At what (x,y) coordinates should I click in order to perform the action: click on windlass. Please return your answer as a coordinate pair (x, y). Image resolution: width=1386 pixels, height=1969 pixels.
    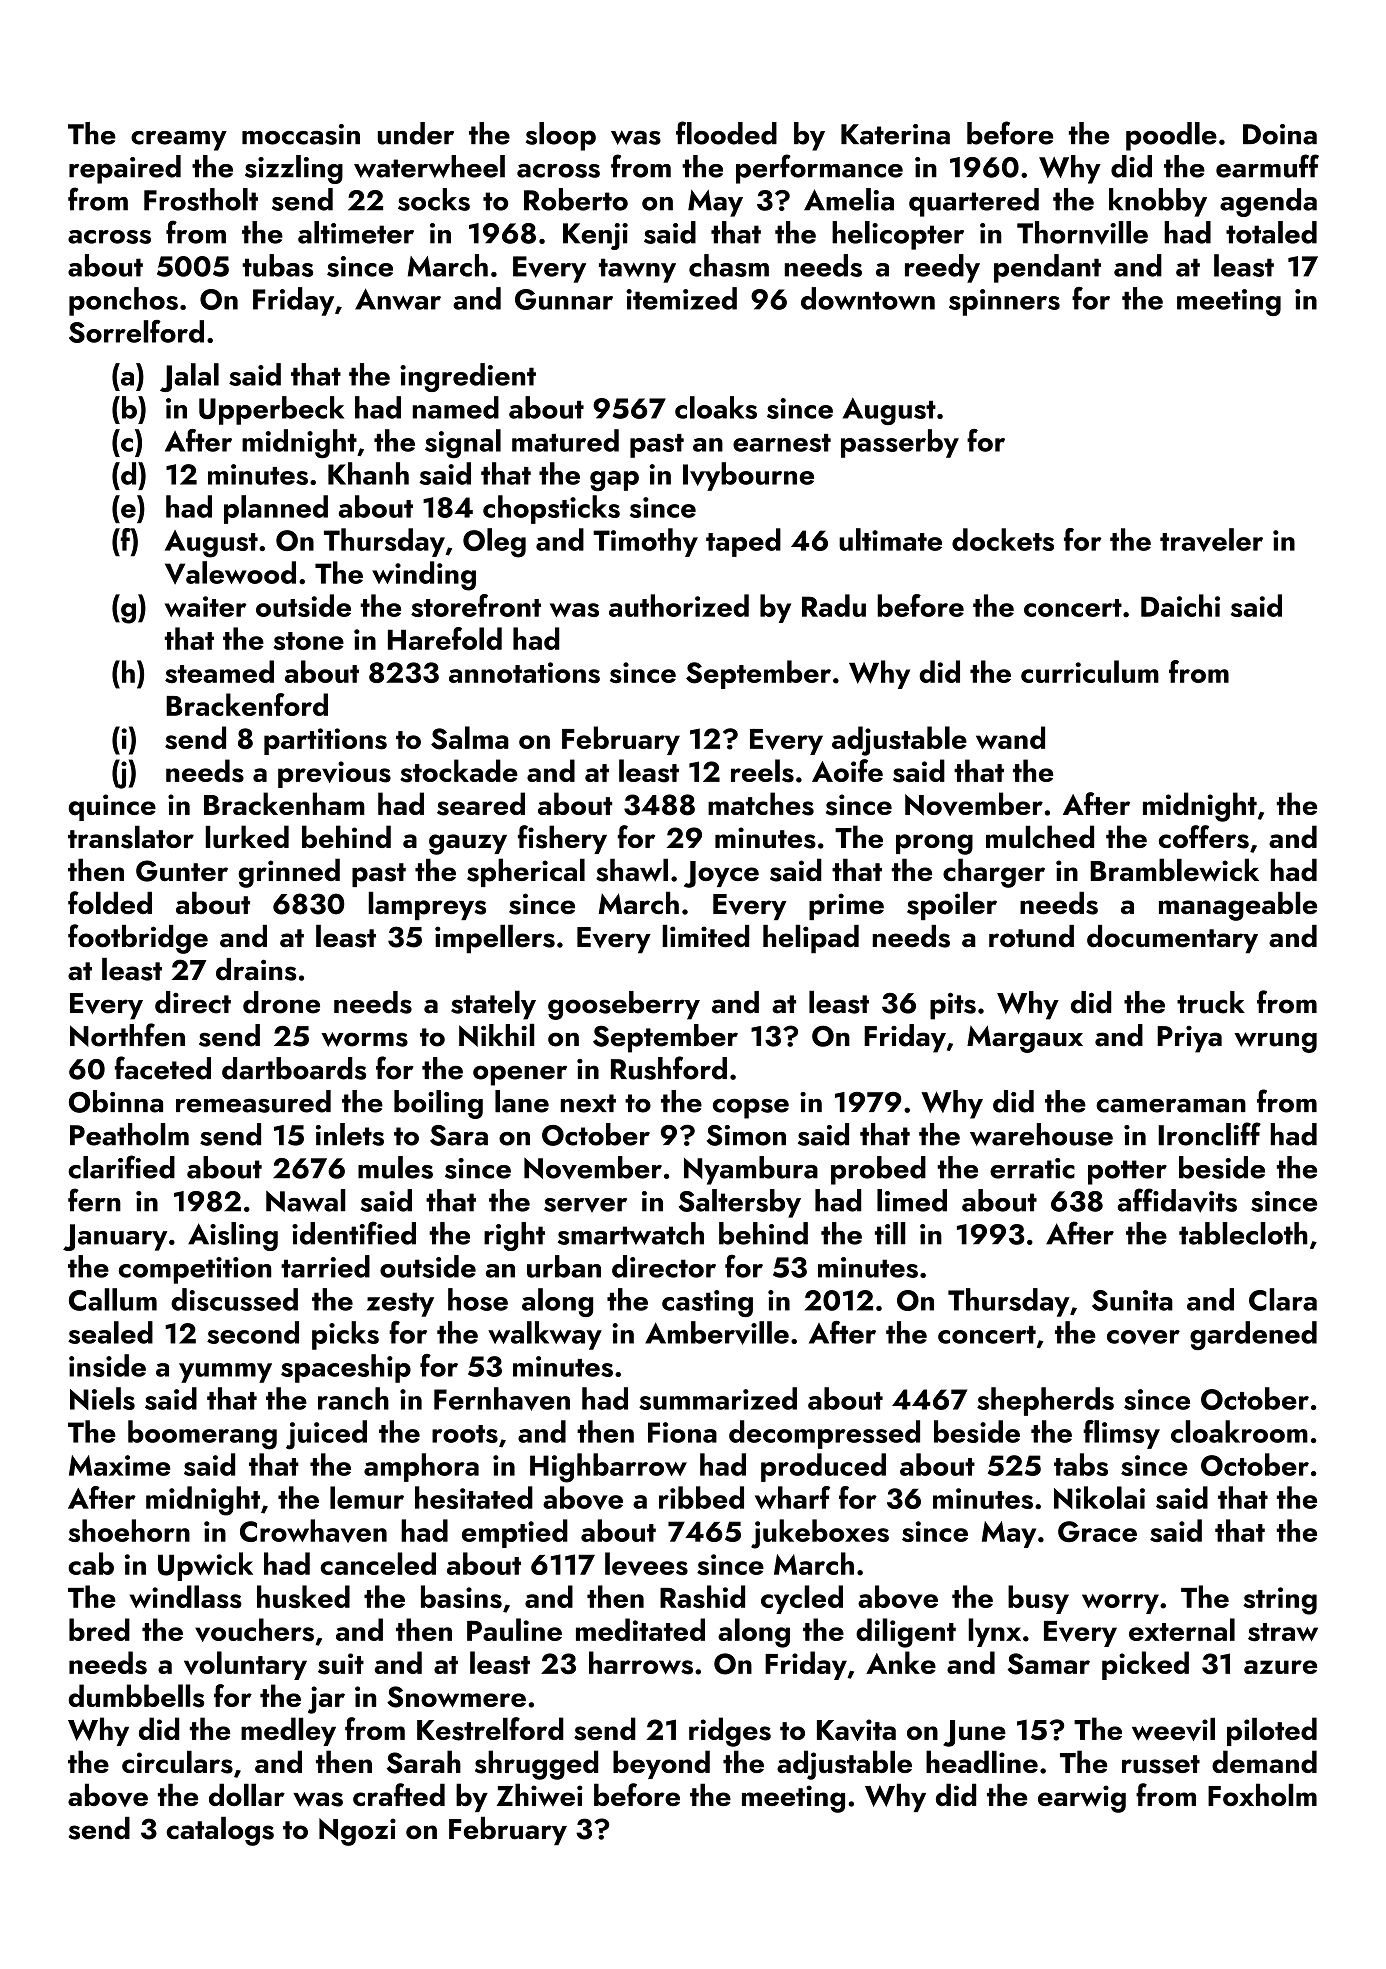
    Looking at the image, I should click on (186, 1597).
